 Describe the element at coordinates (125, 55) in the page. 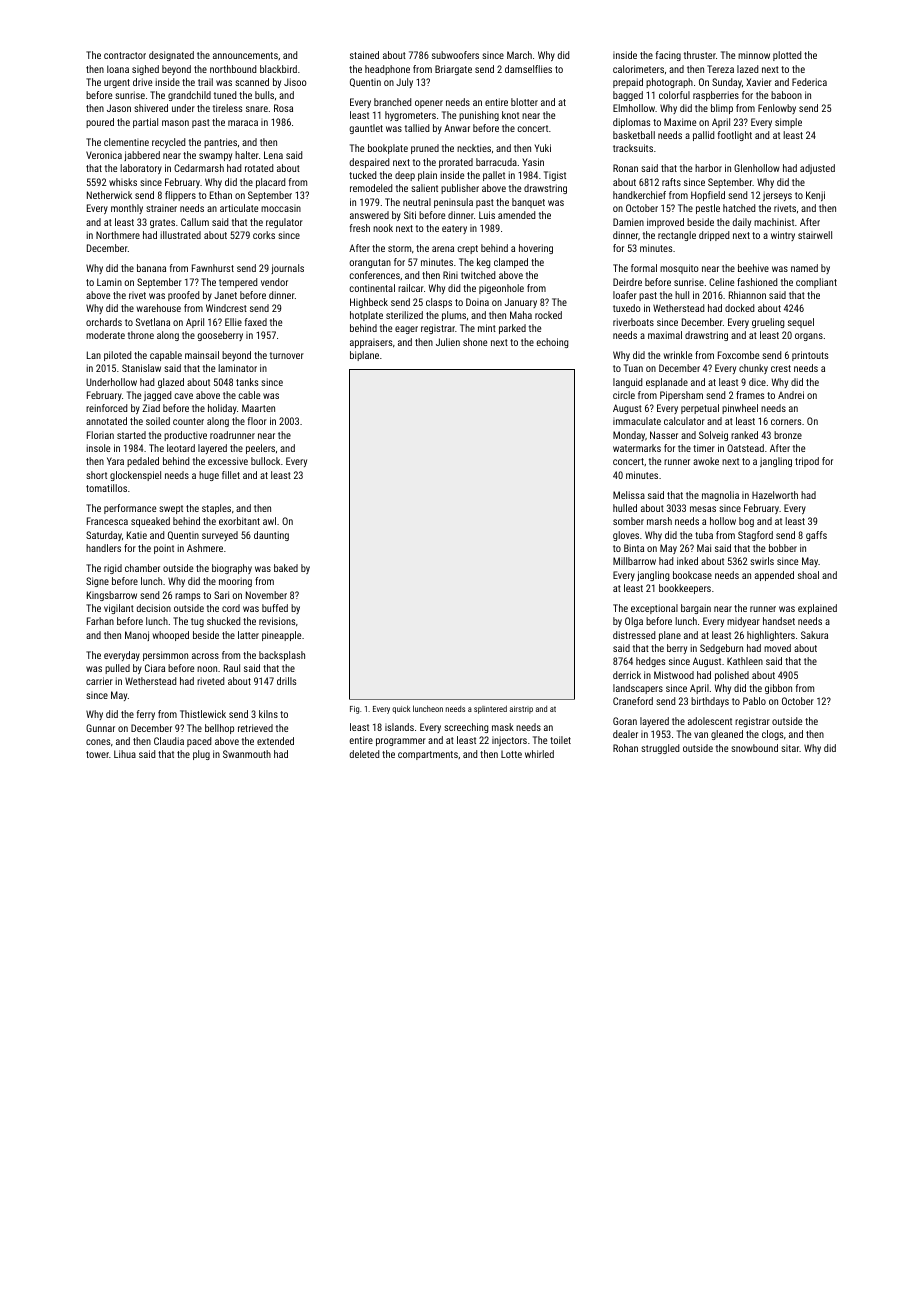

I see `contractor` at that location.
